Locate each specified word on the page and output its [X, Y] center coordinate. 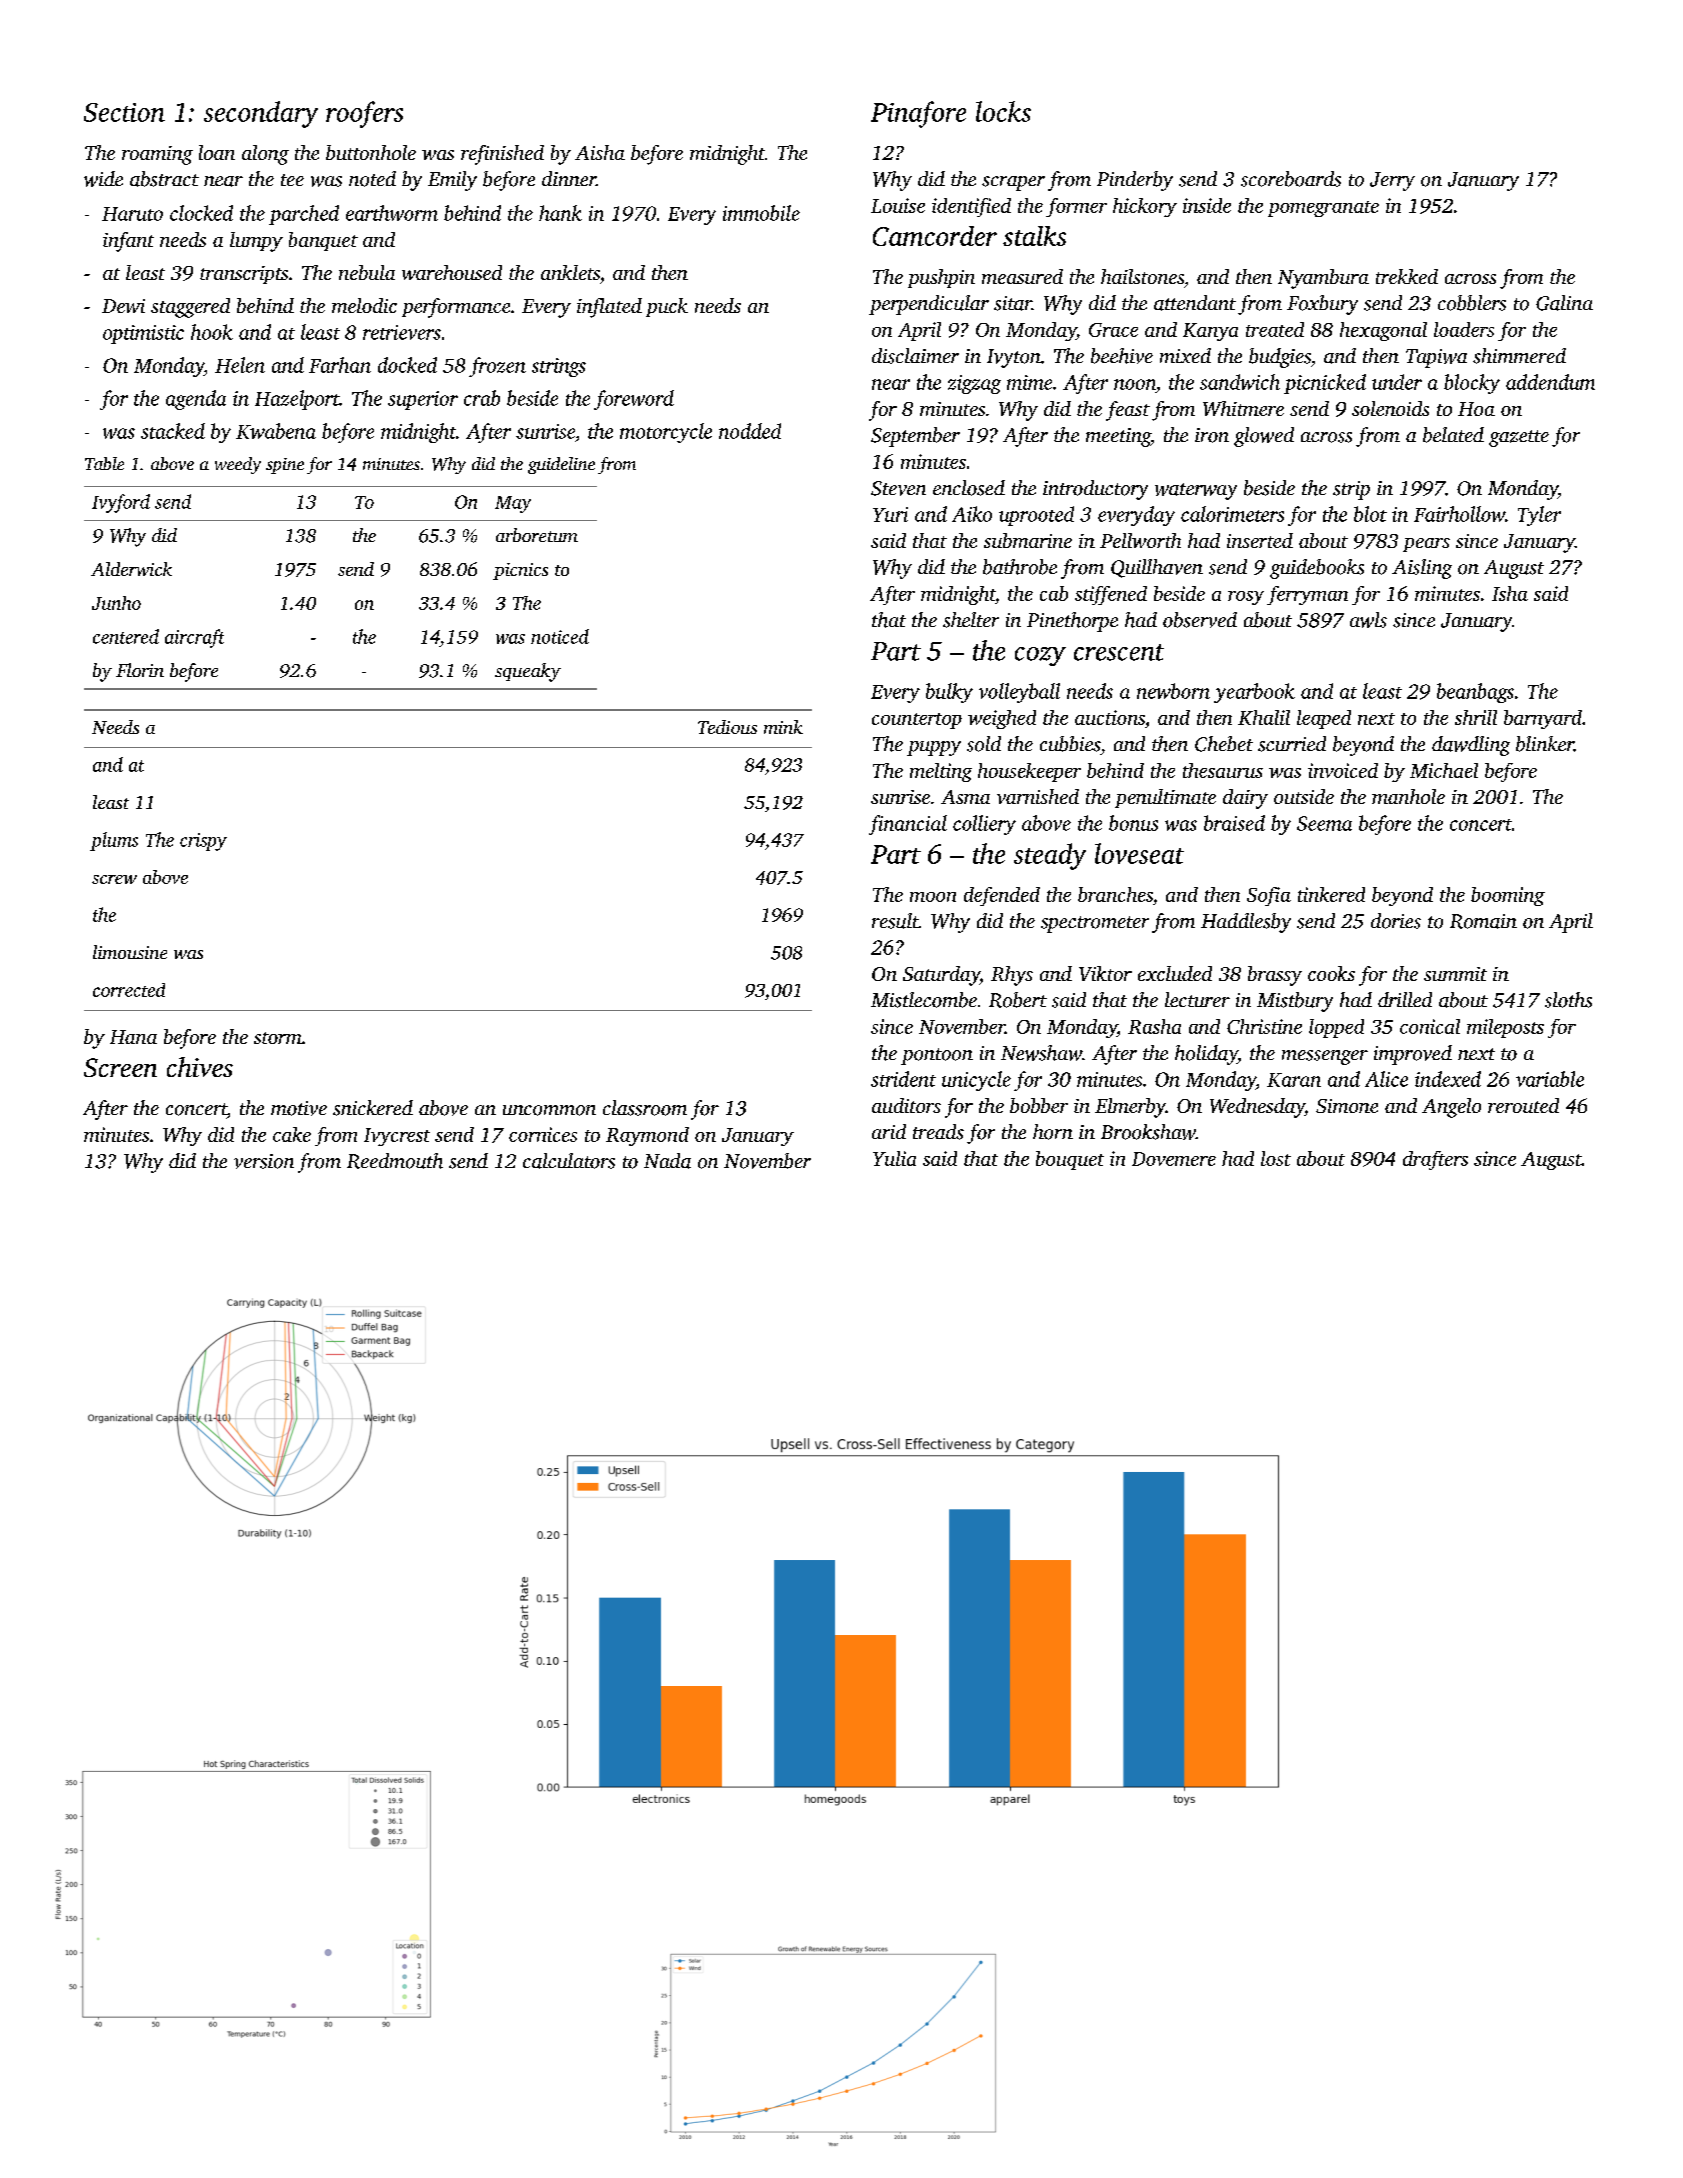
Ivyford [121, 503]
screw [114, 879]
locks [1003, 111]
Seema [1324, 823]
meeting [1118, 437]
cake [292, 1134]
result [895, 921]
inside [1207, 205]
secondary [261, 114]
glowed [1264, 437]
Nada [667, 1161]
